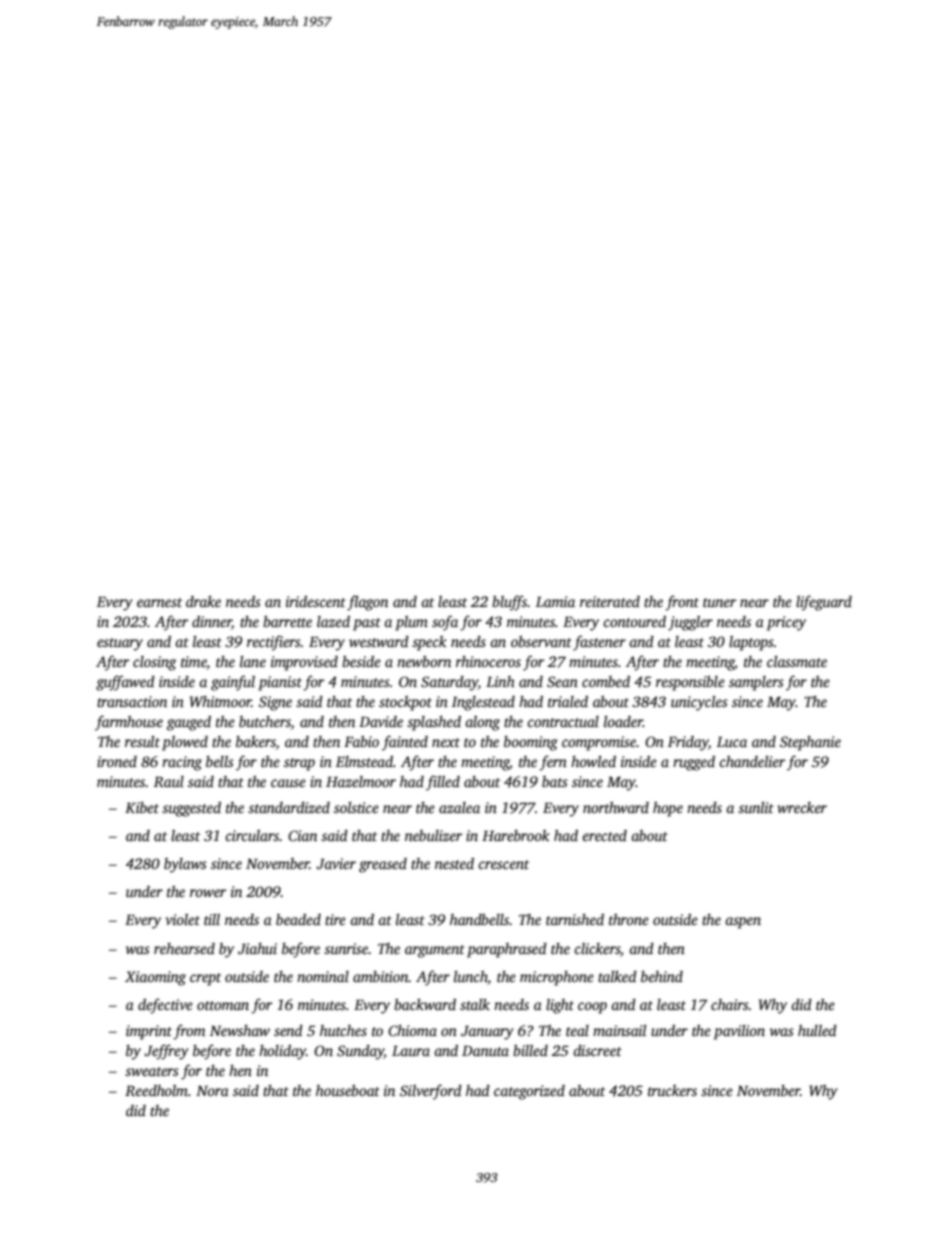 The image size is (952, 1233). Describe the element at coordinates (597, 1050) in the screenshot. I see `discreet` at that location.
